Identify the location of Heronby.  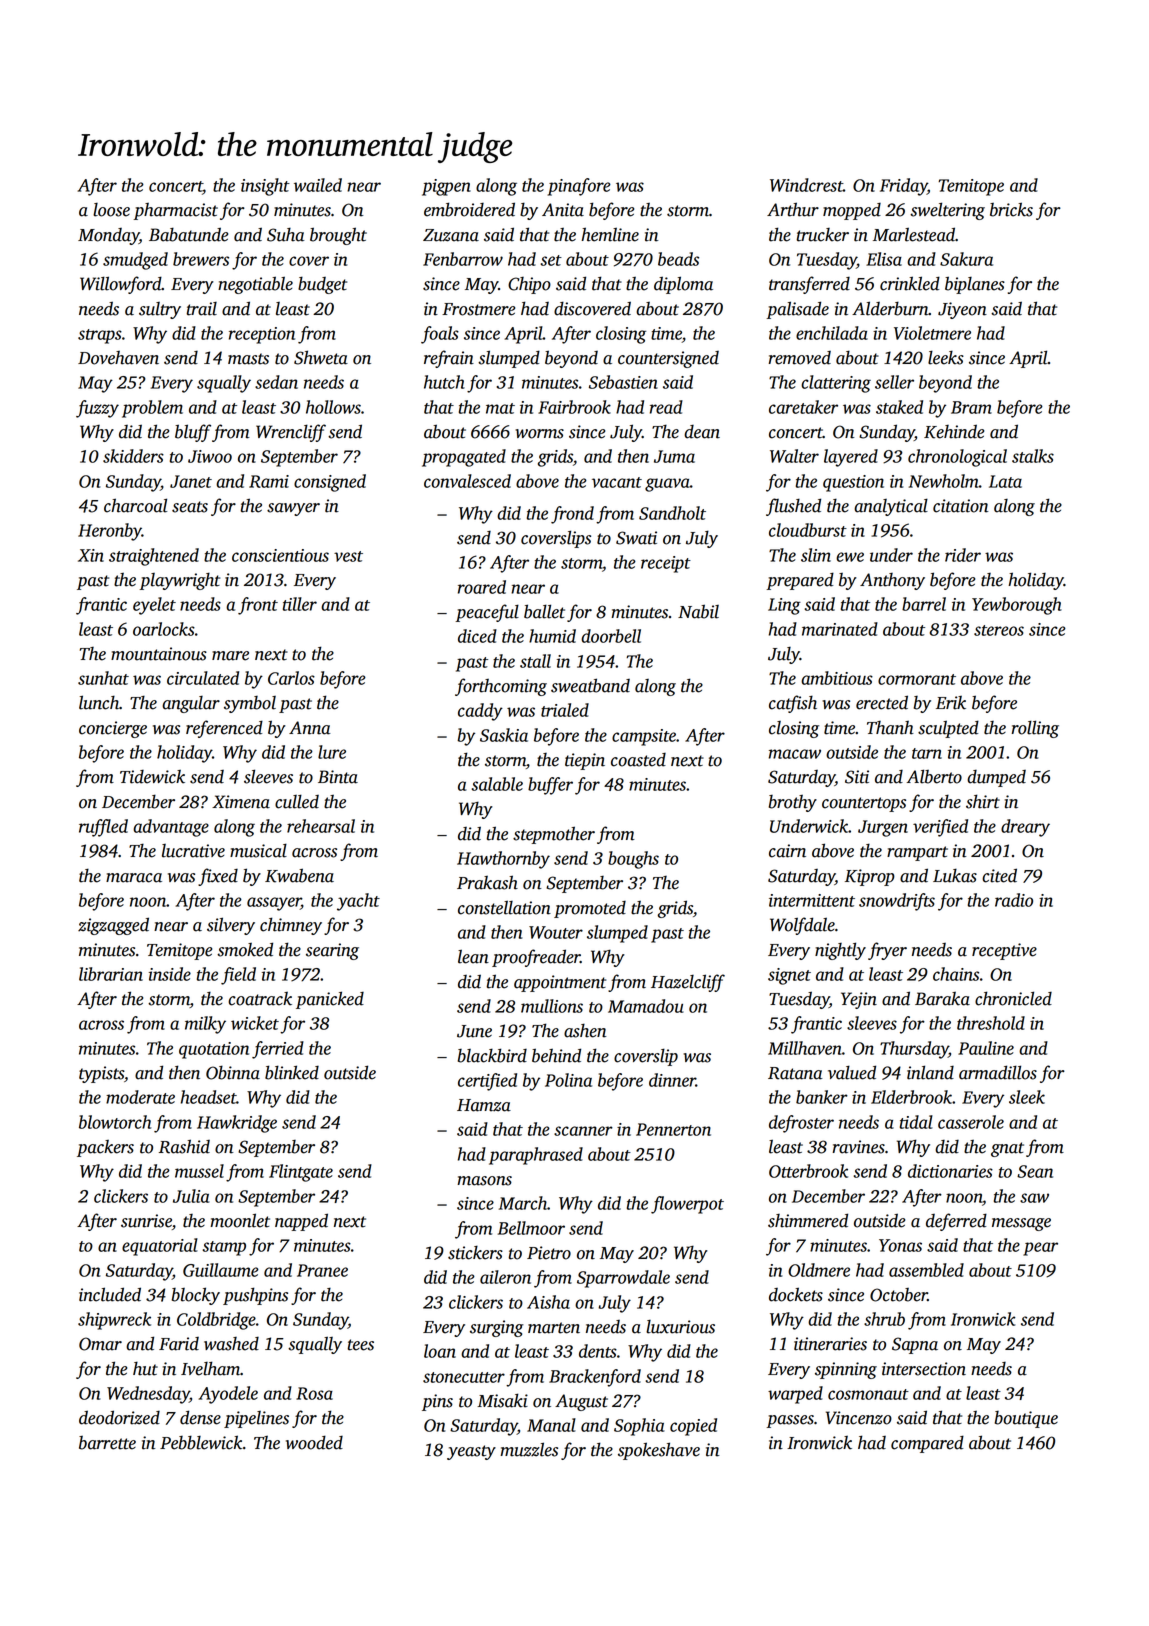
(110, 532).
